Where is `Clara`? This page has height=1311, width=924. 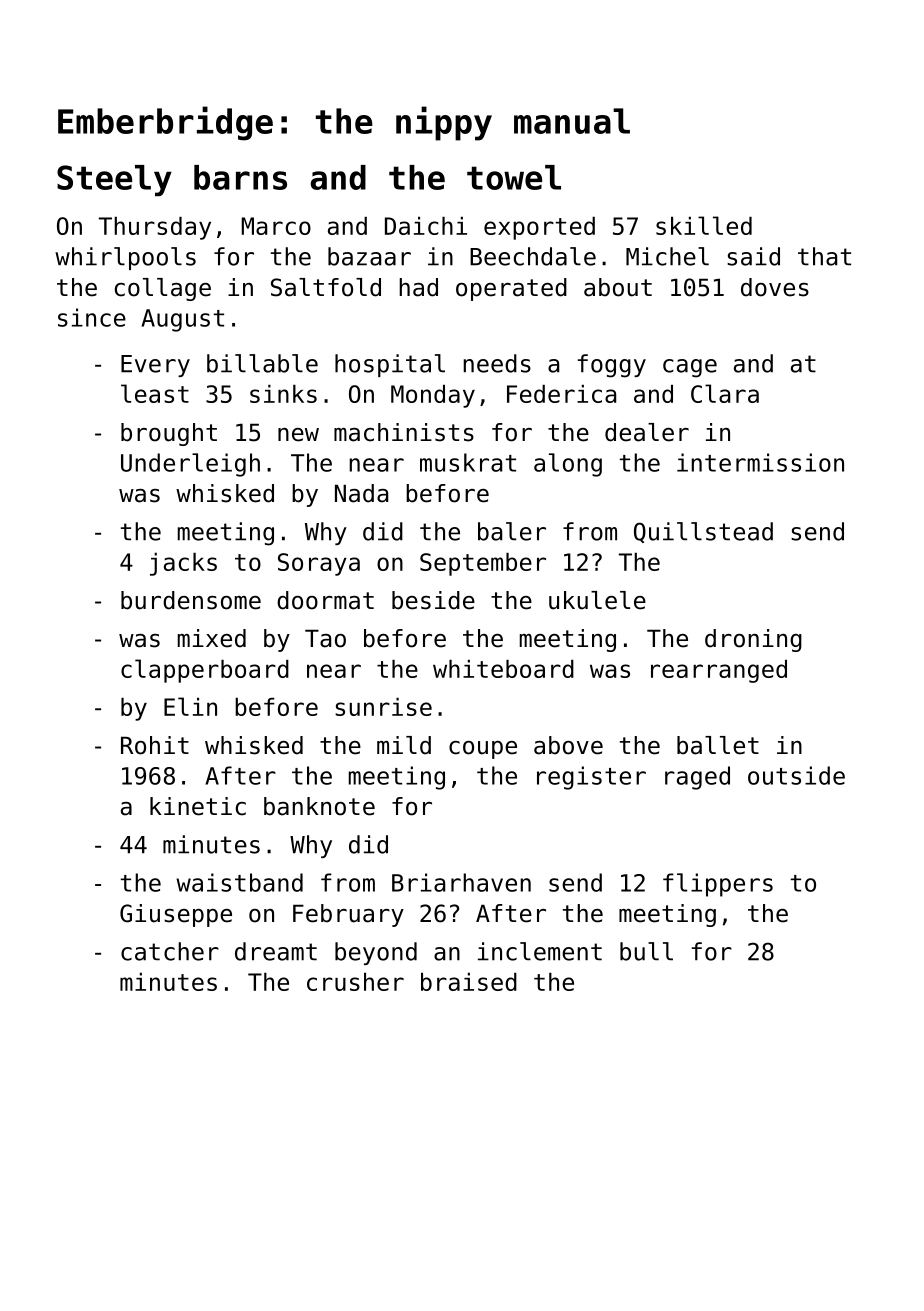 Clara is located at coordinates (725, 393).
